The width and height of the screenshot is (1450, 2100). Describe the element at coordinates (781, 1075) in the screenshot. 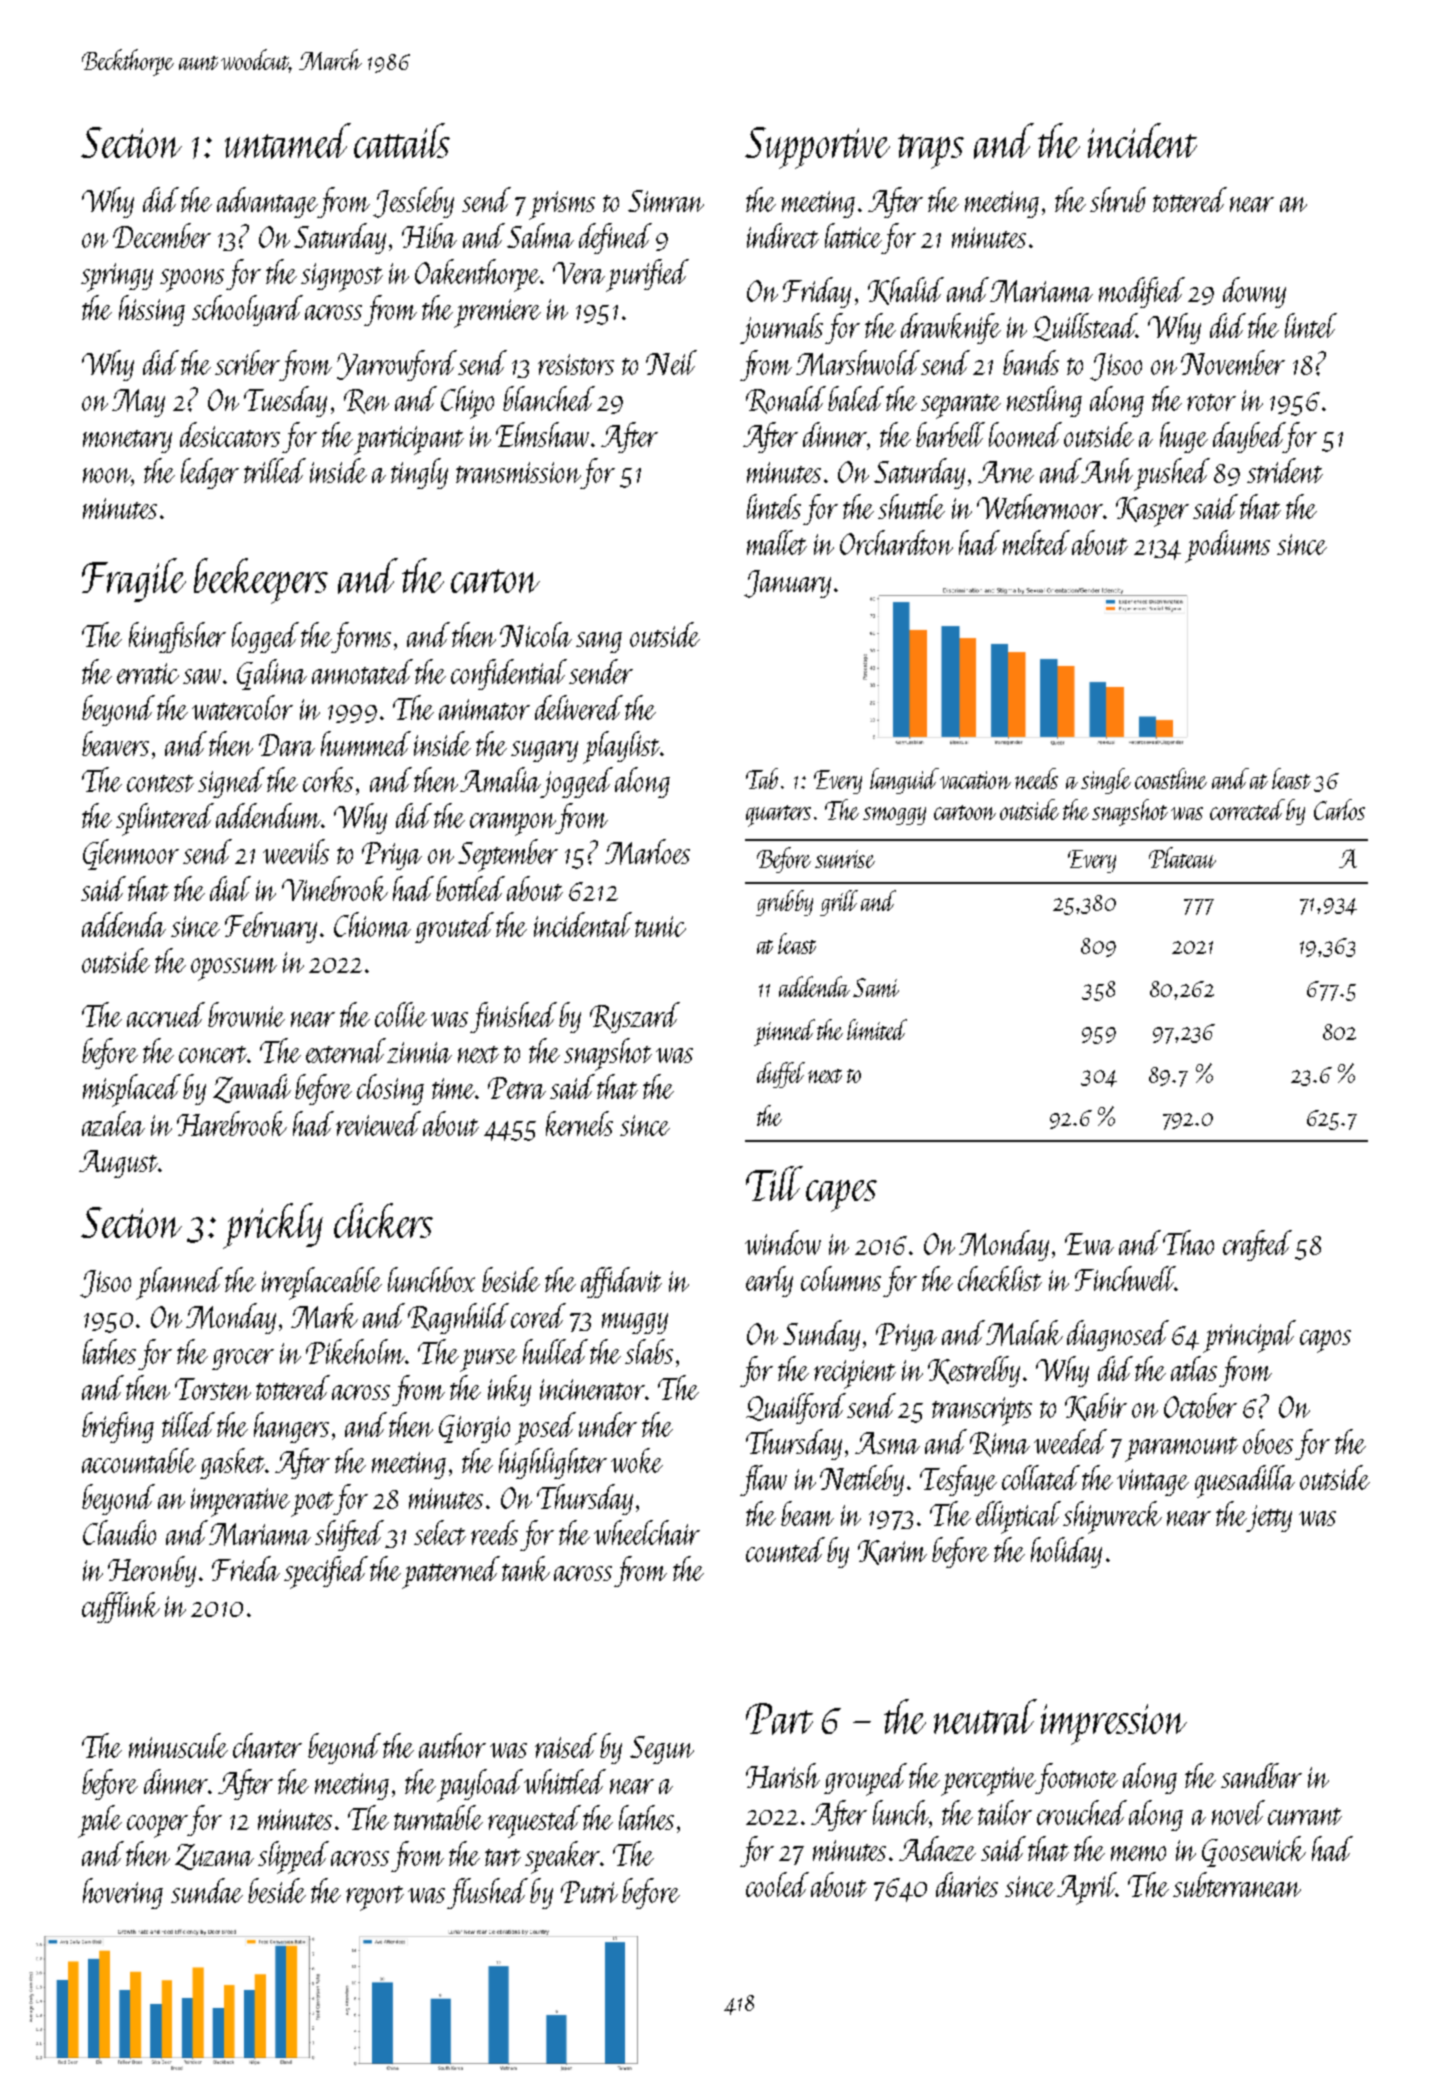

I see `duffel` at that location.
